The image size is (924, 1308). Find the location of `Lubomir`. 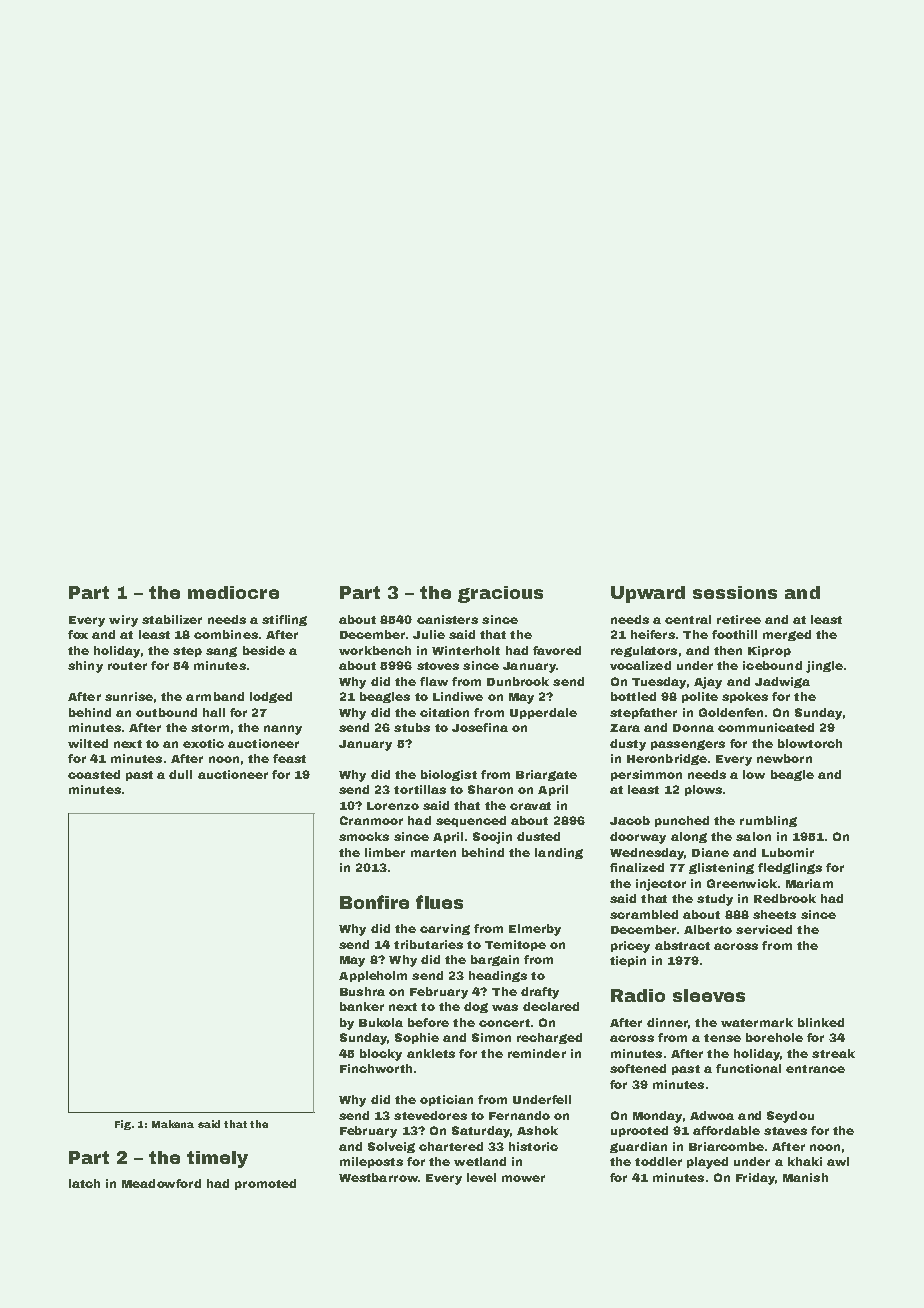

Lubomir is located at coordinates (788, 852).
